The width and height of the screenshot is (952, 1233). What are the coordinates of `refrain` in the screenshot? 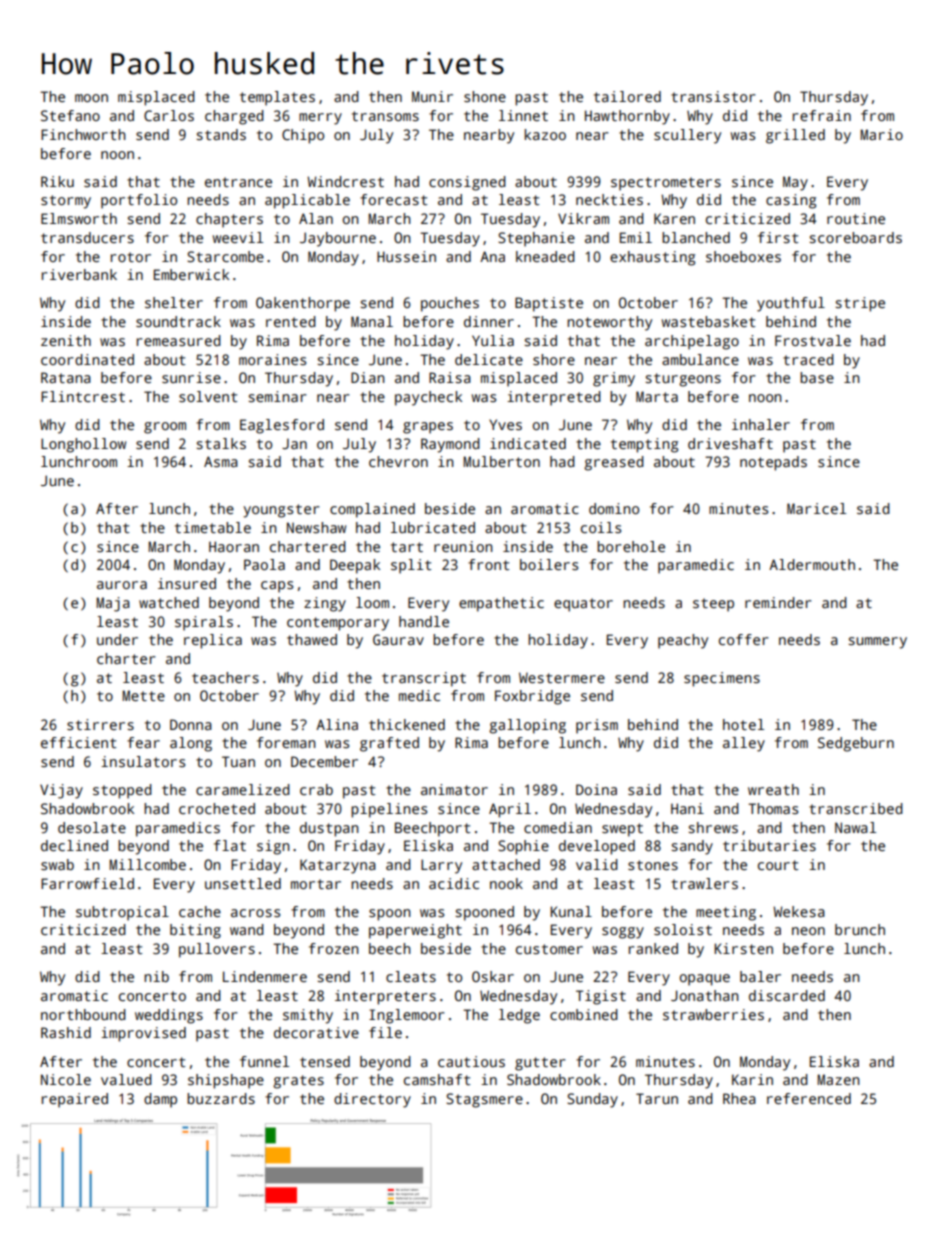 It's located at (822, 115).
